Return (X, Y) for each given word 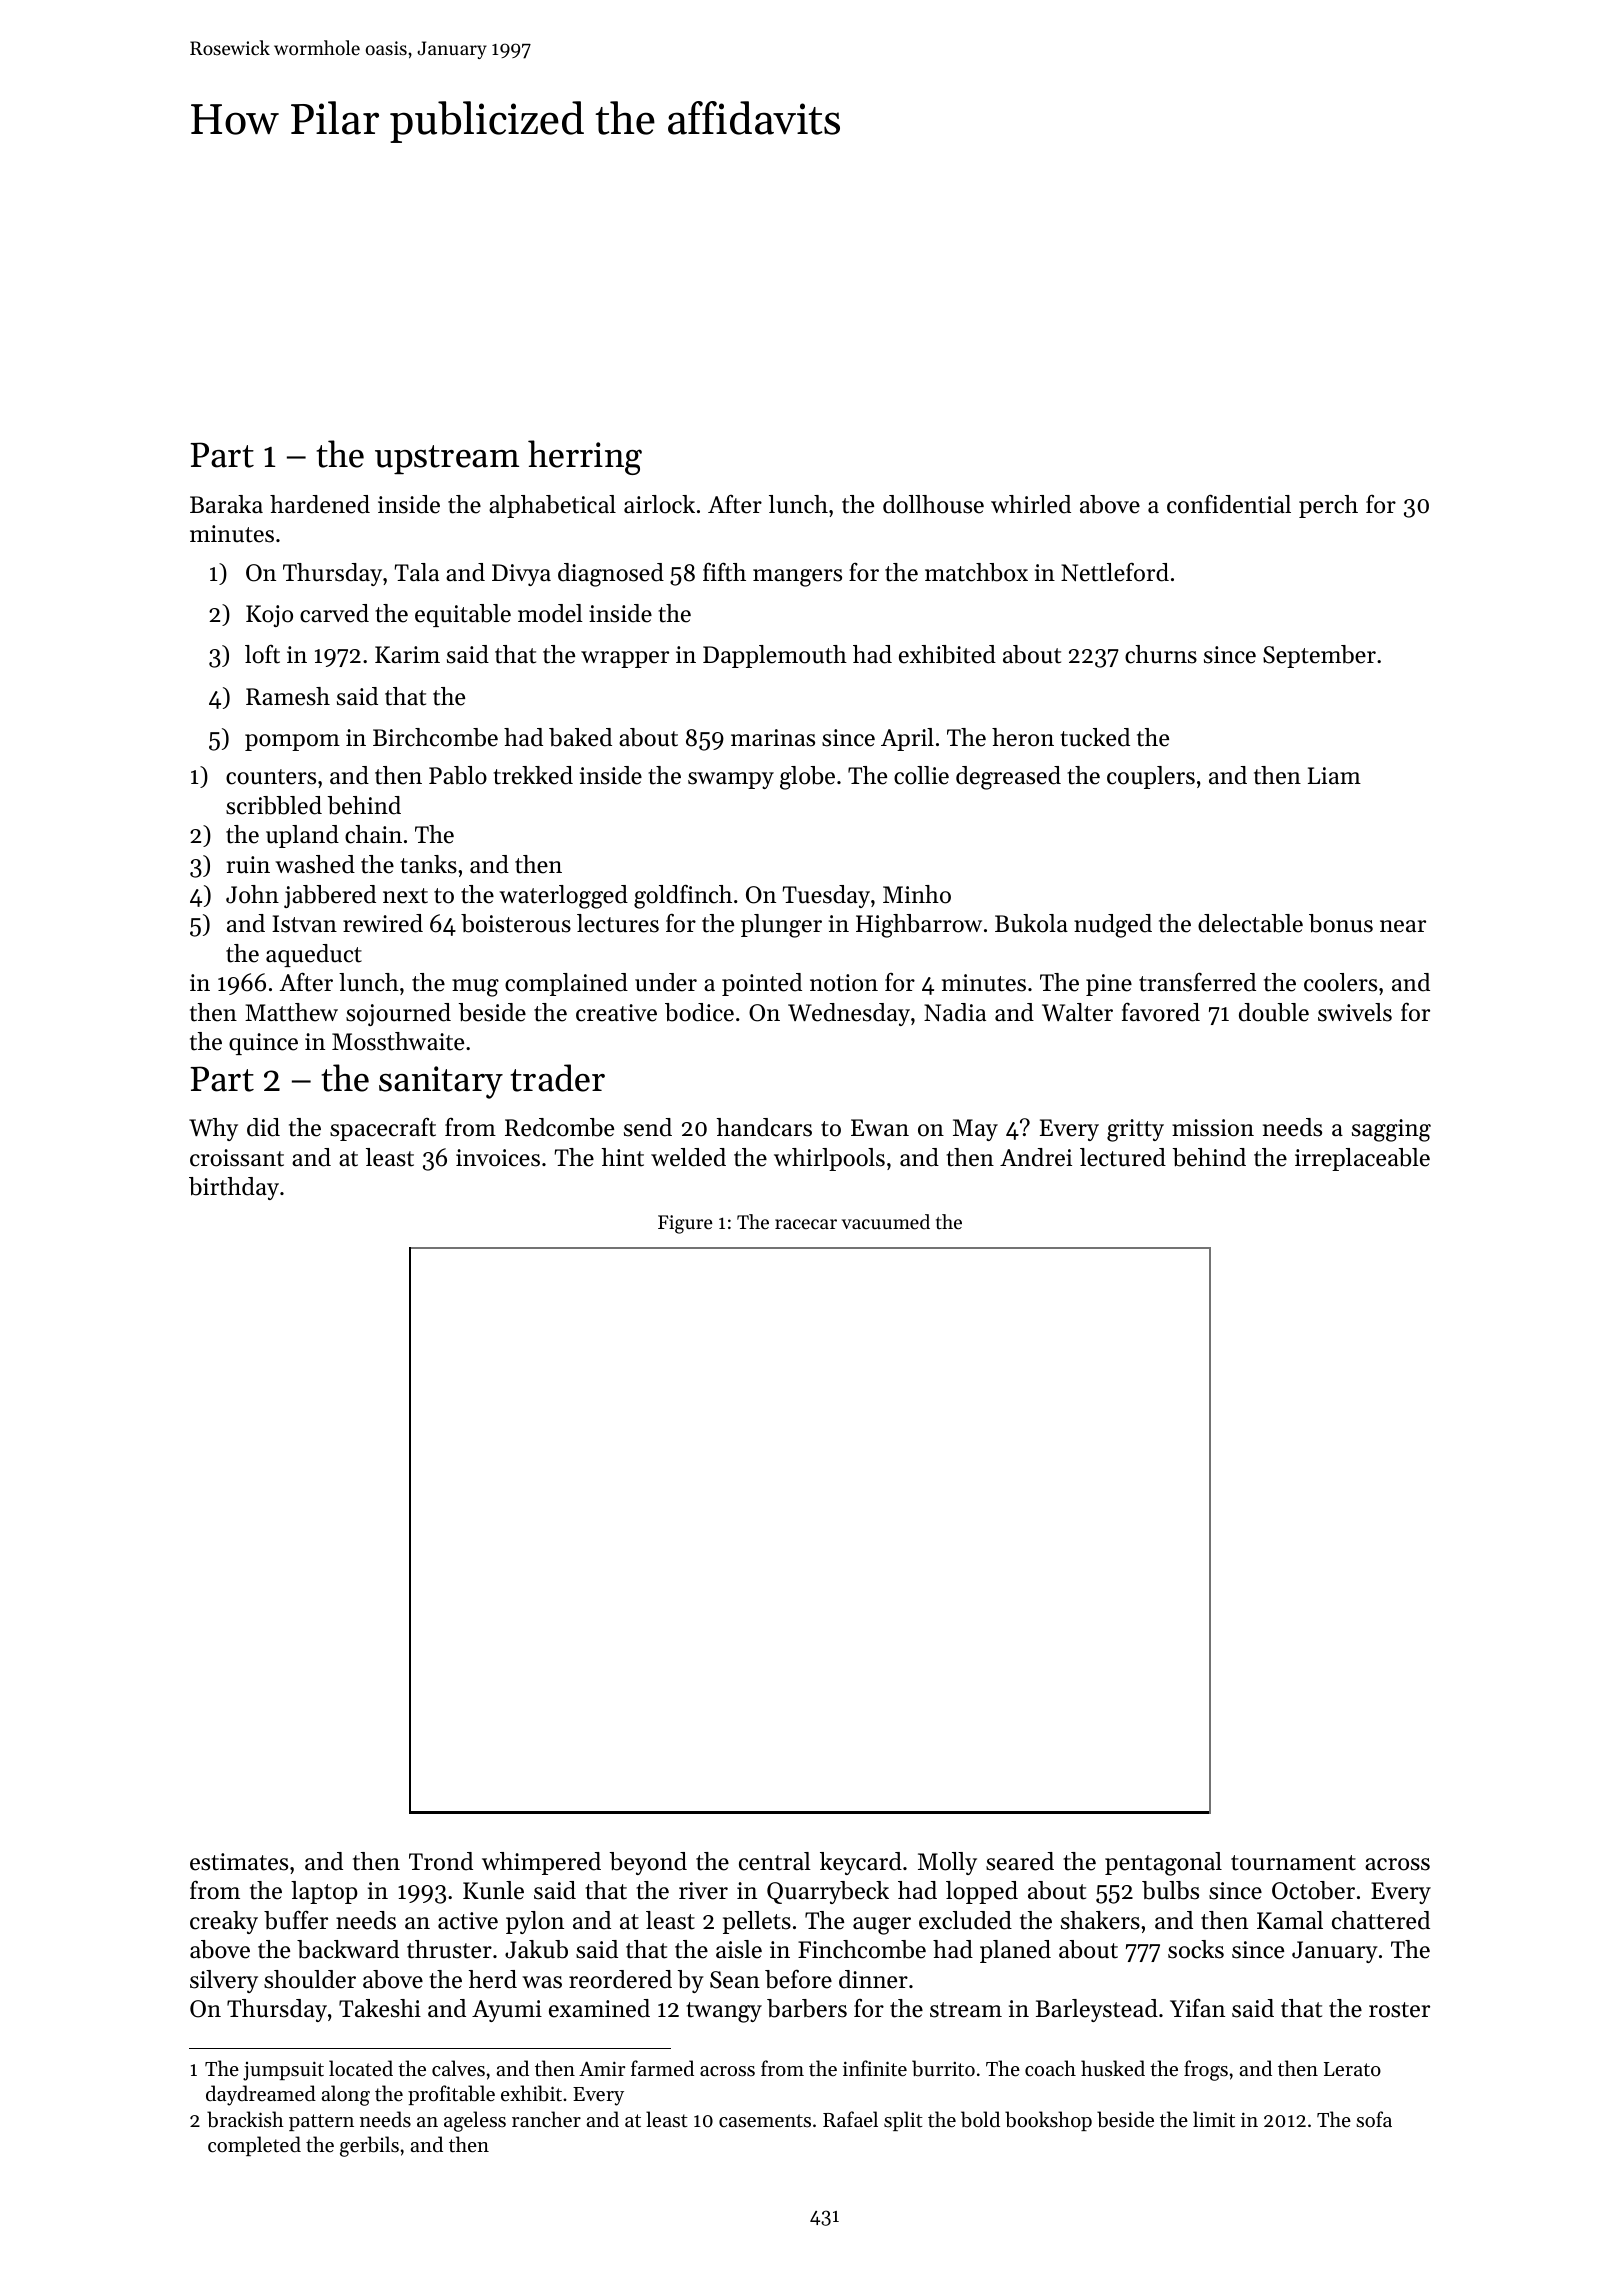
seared (1020, 1861)
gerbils (369, 2146)
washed (315, 864)
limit (1214, 2119)
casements (765, 2121)
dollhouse (933, 504)
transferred (1197, 982)
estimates (239, 1862)
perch (1328, 506)
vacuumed (886, 1222)
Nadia (955, 1012)
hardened (320, 504)
